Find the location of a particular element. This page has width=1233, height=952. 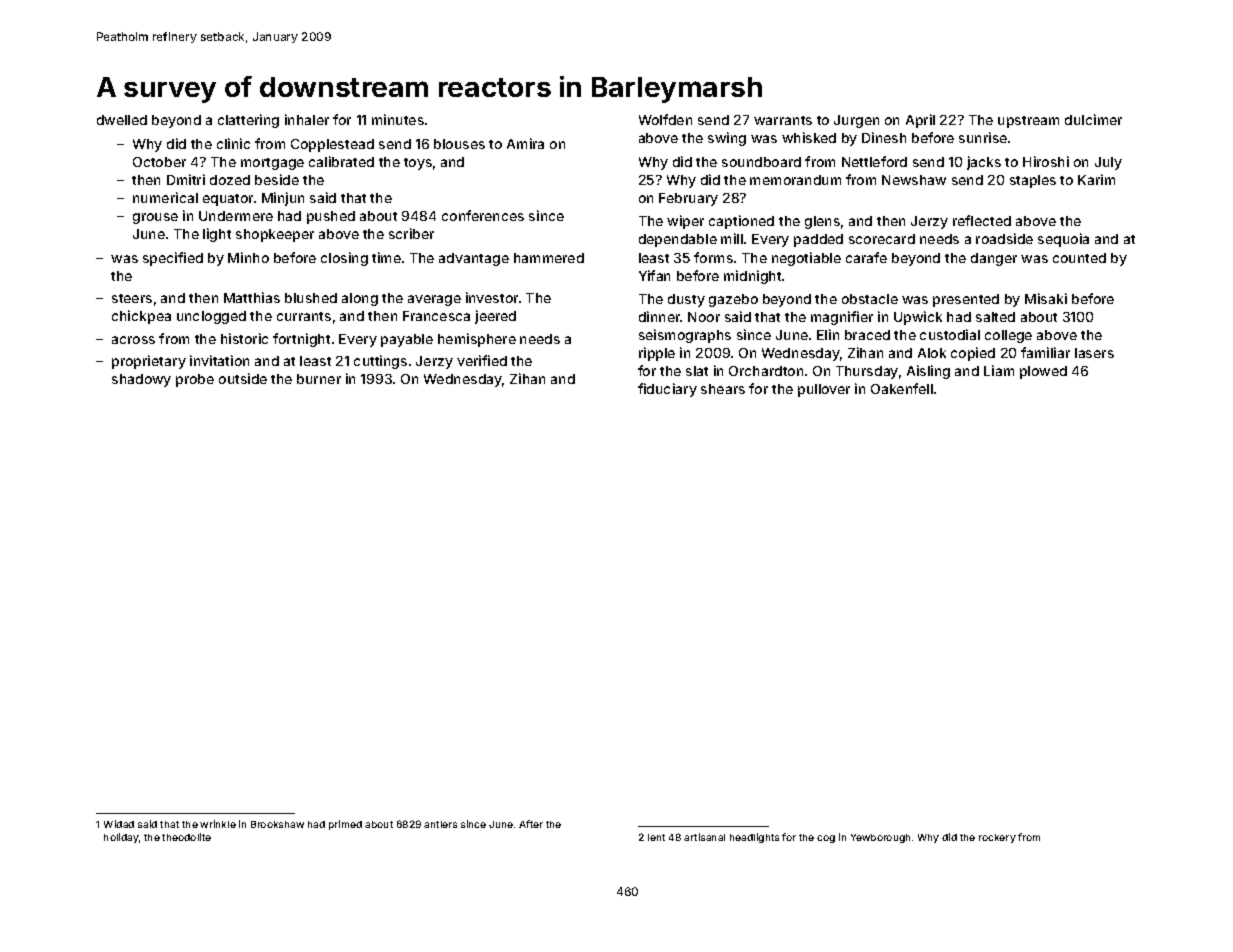

After is located at coordinates (531, 824).
